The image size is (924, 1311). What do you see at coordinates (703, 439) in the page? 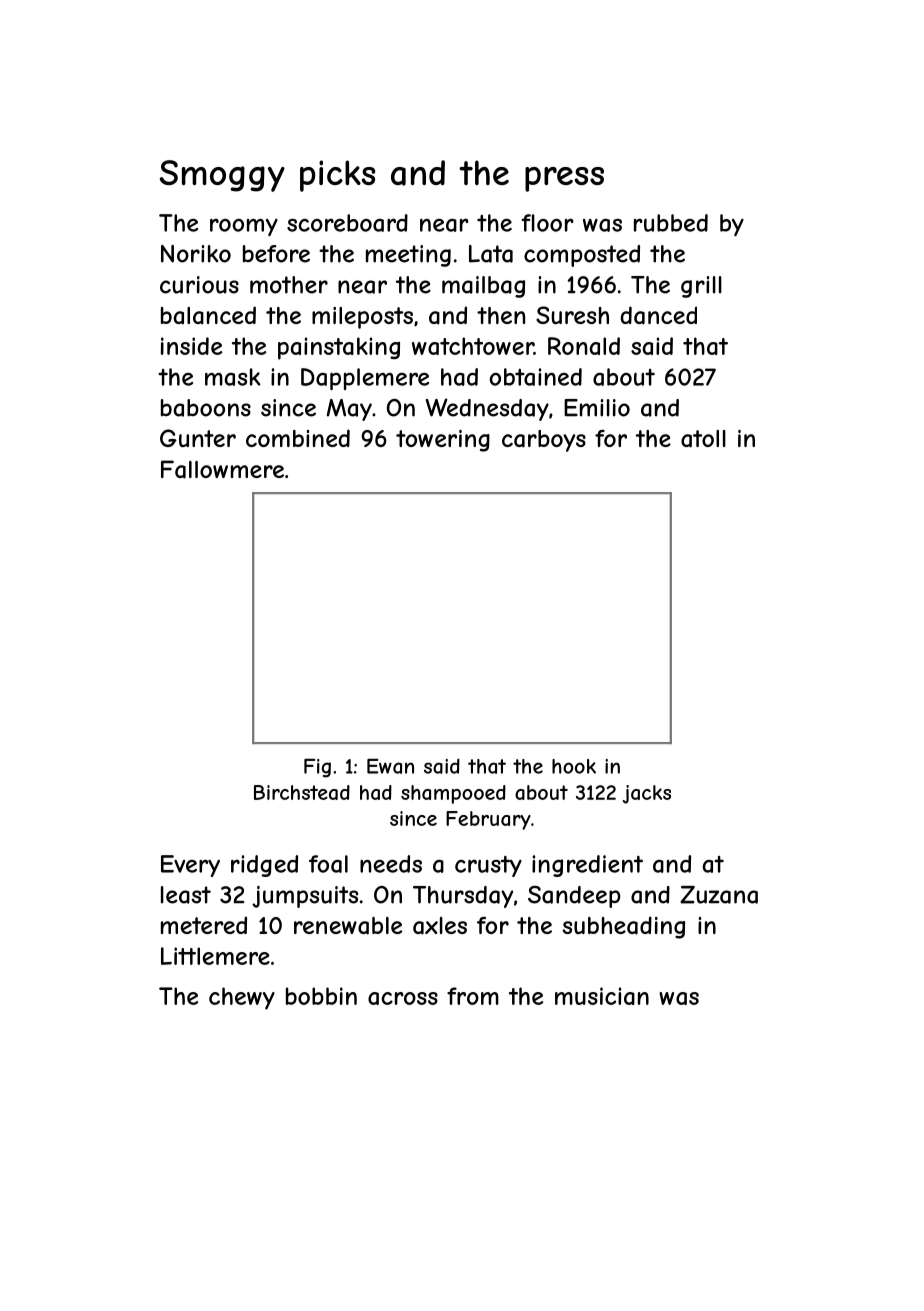
I see `atoll` at bounding box center [703, 439].
